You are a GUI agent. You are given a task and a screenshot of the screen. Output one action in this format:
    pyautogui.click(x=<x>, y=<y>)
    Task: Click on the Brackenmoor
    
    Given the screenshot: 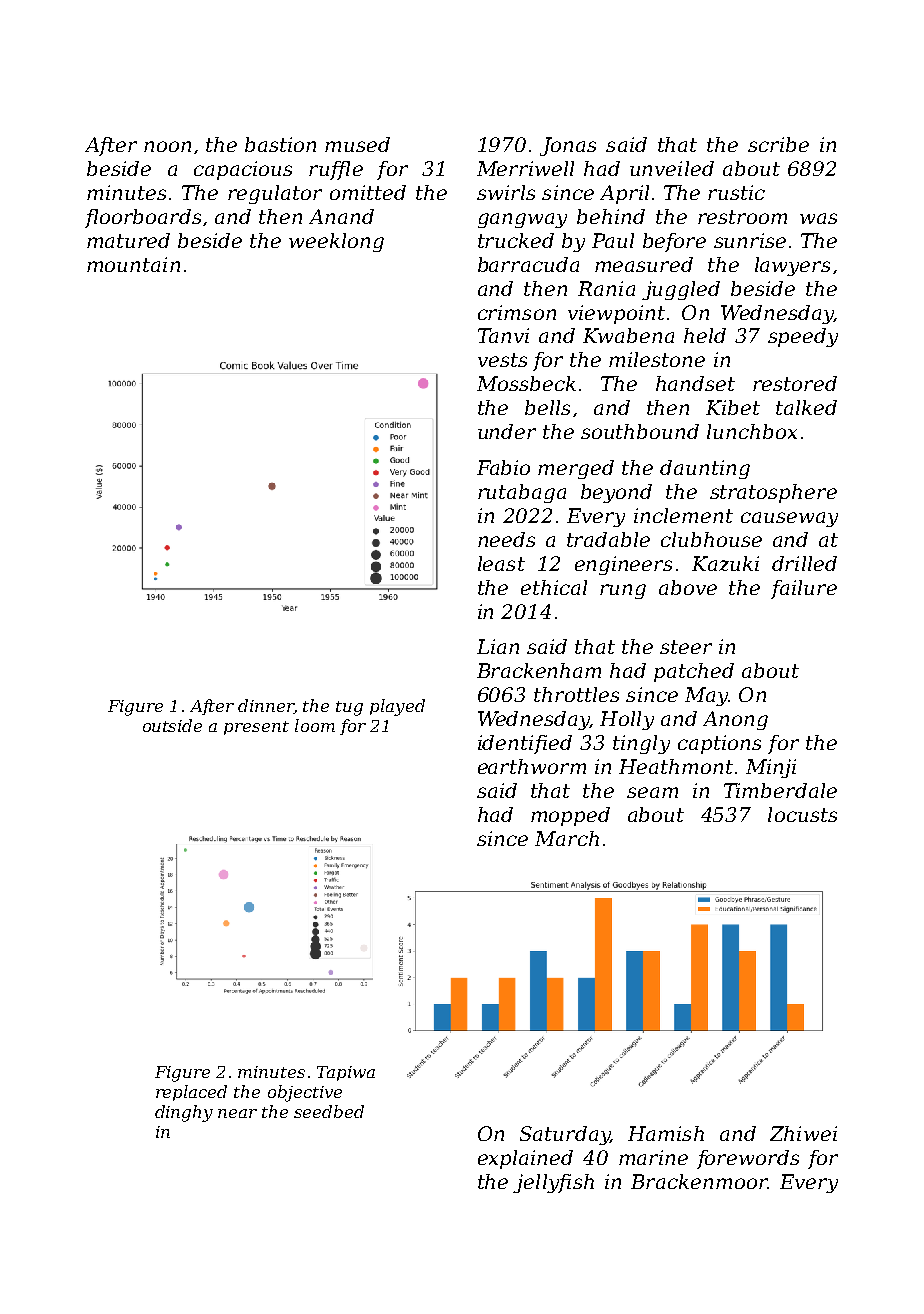 What is the action you would take?
    pyautogui.click(x=699, y=1181)
